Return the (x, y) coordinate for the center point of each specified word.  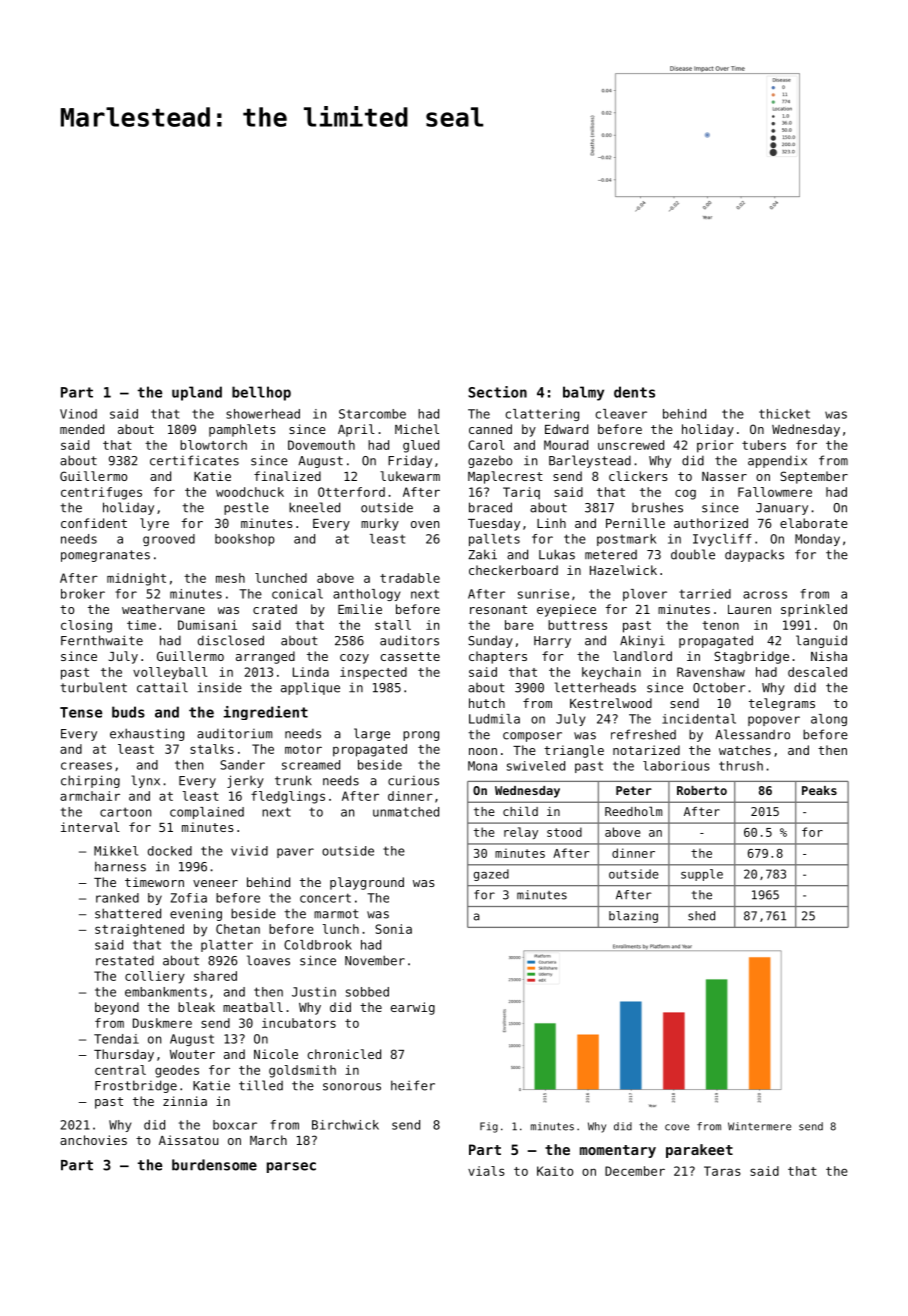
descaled (817, 672)
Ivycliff (722, 540)
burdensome (214, 1165)
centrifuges (101, 493)
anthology (366, 595)
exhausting (147, 734)
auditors (409, 640)
